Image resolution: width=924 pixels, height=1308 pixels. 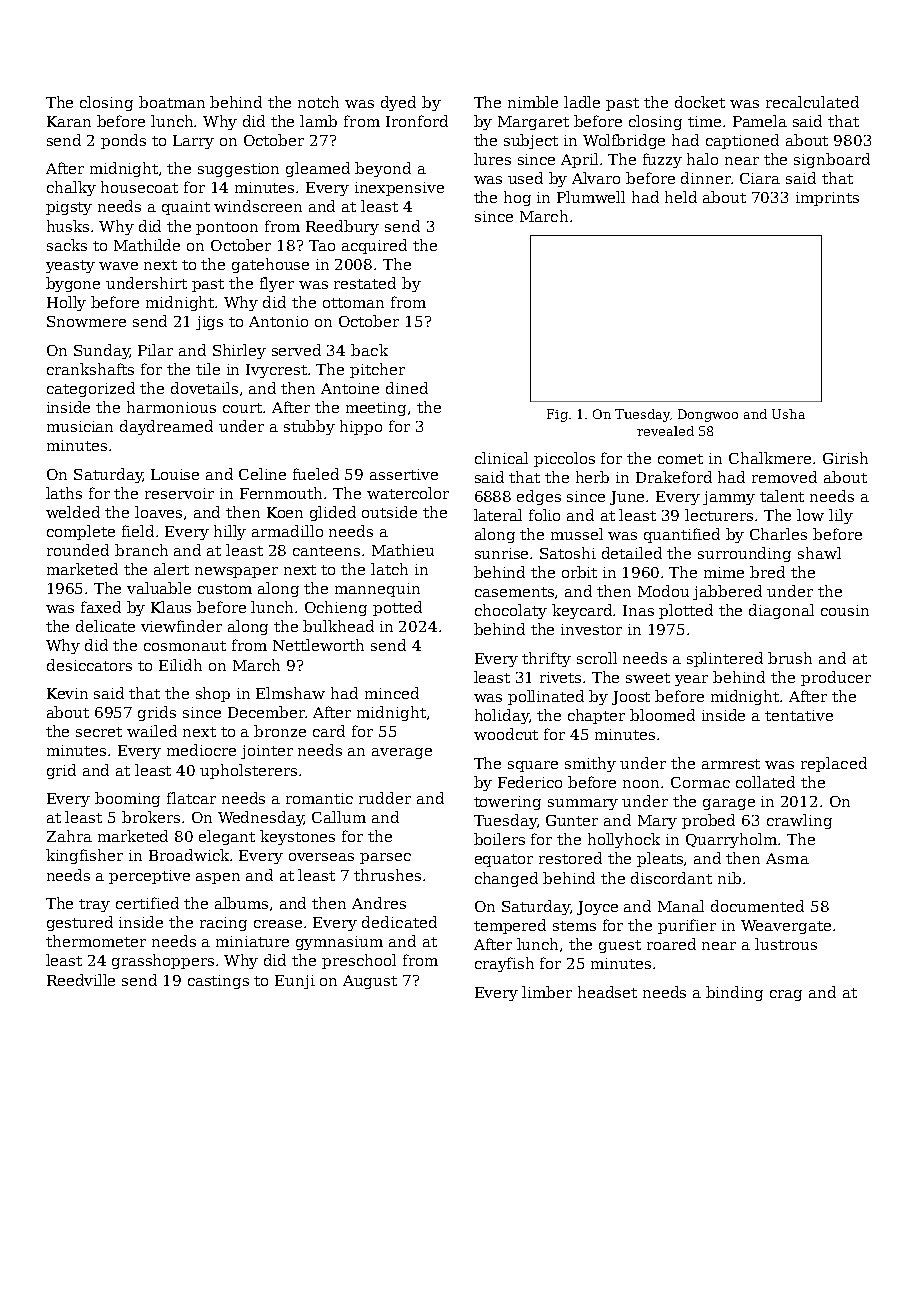 I want to click on castings, so click(x=218, y=982).
